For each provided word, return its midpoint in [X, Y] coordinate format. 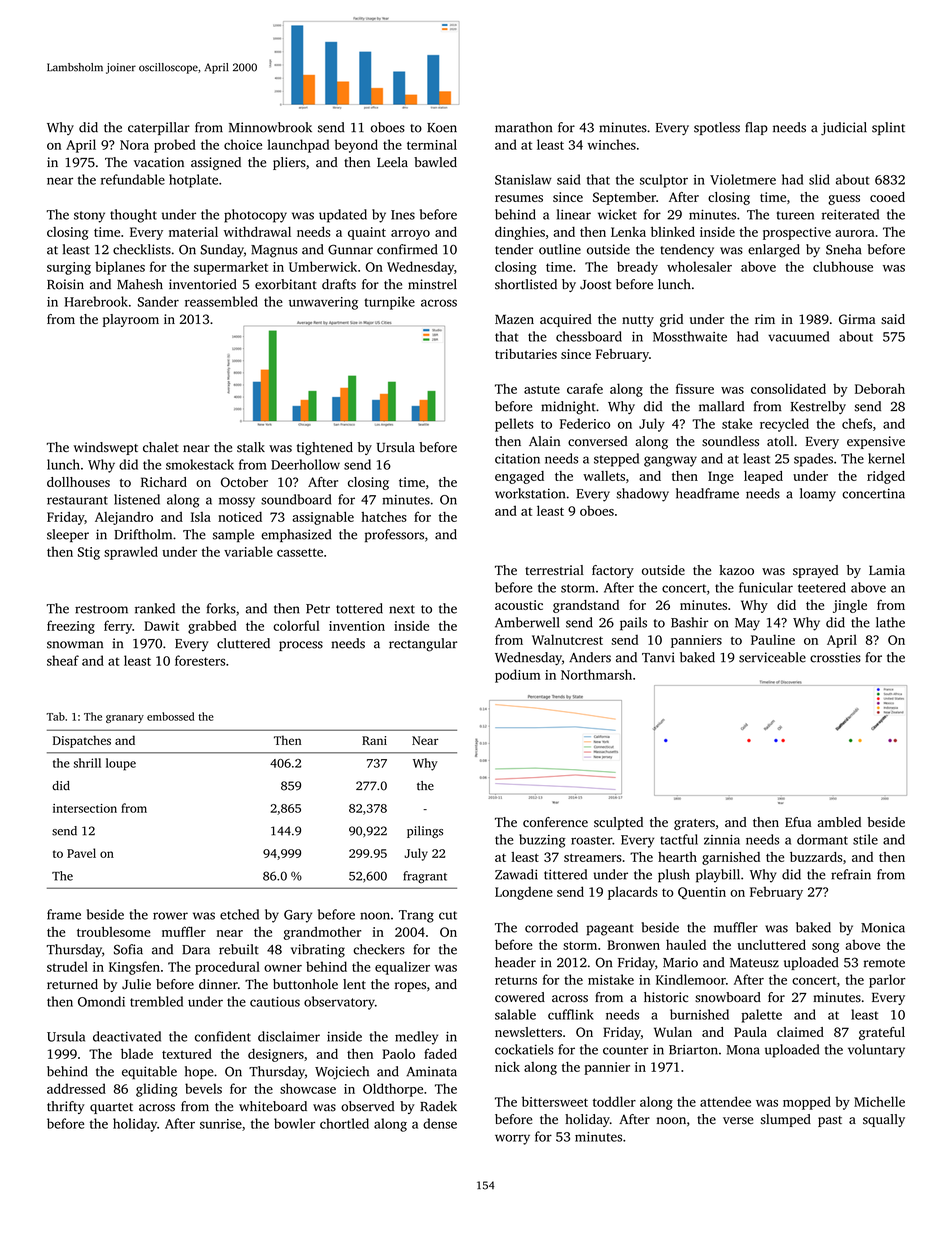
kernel [886, 458]
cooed [887, 197]
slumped [786, 1120]
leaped [763, 477]
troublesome [114, 932]
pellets [514, 425]
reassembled [221, 301]
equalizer [402, 968]
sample [233, 535]
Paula [750, 1032]
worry [512, 1139]
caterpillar [159, 128]
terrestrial [554, 570]
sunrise [221, 1124]
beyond [356, 146]
